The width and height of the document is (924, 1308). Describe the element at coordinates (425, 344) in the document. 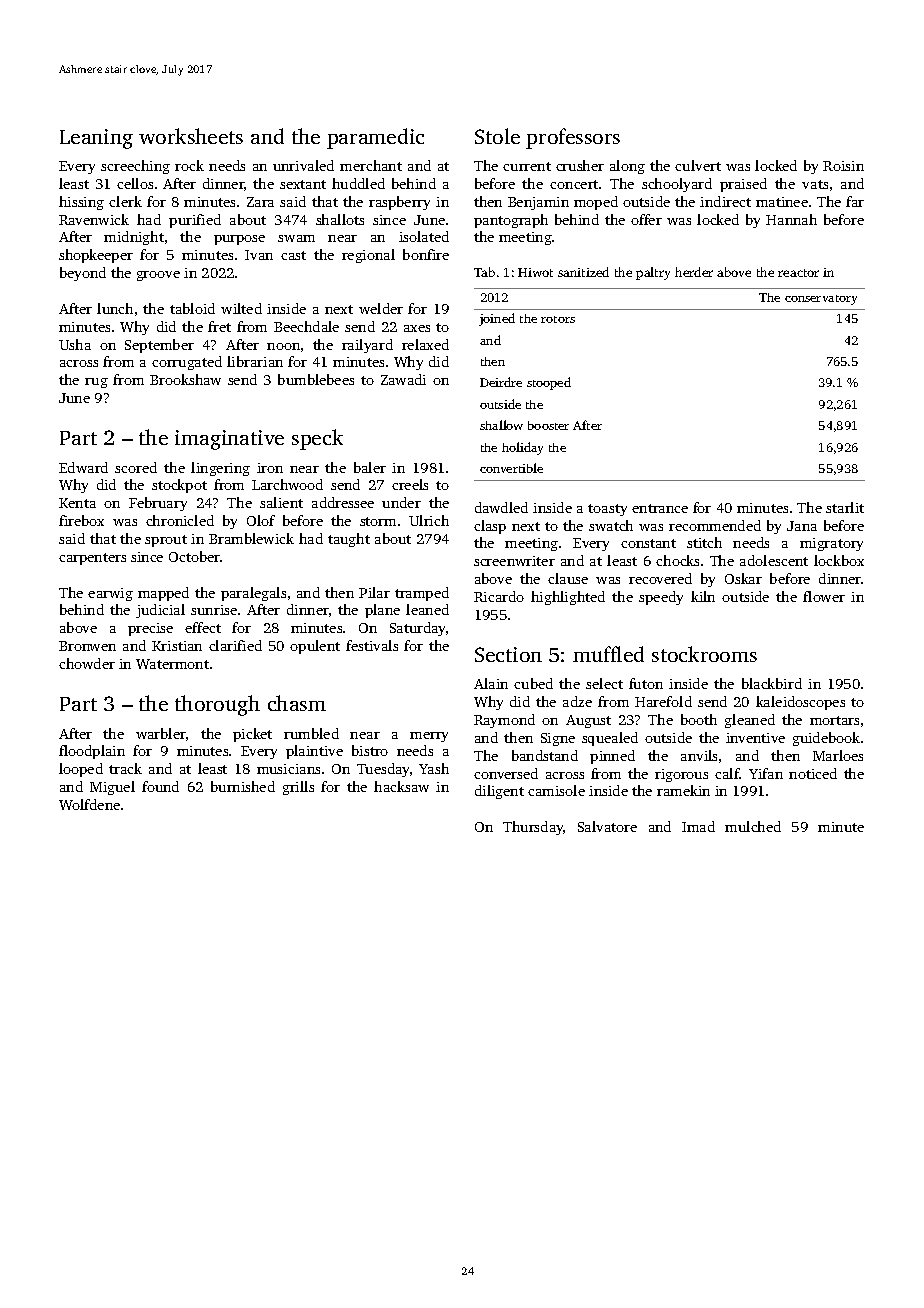

I see `relaxed` at that location.
